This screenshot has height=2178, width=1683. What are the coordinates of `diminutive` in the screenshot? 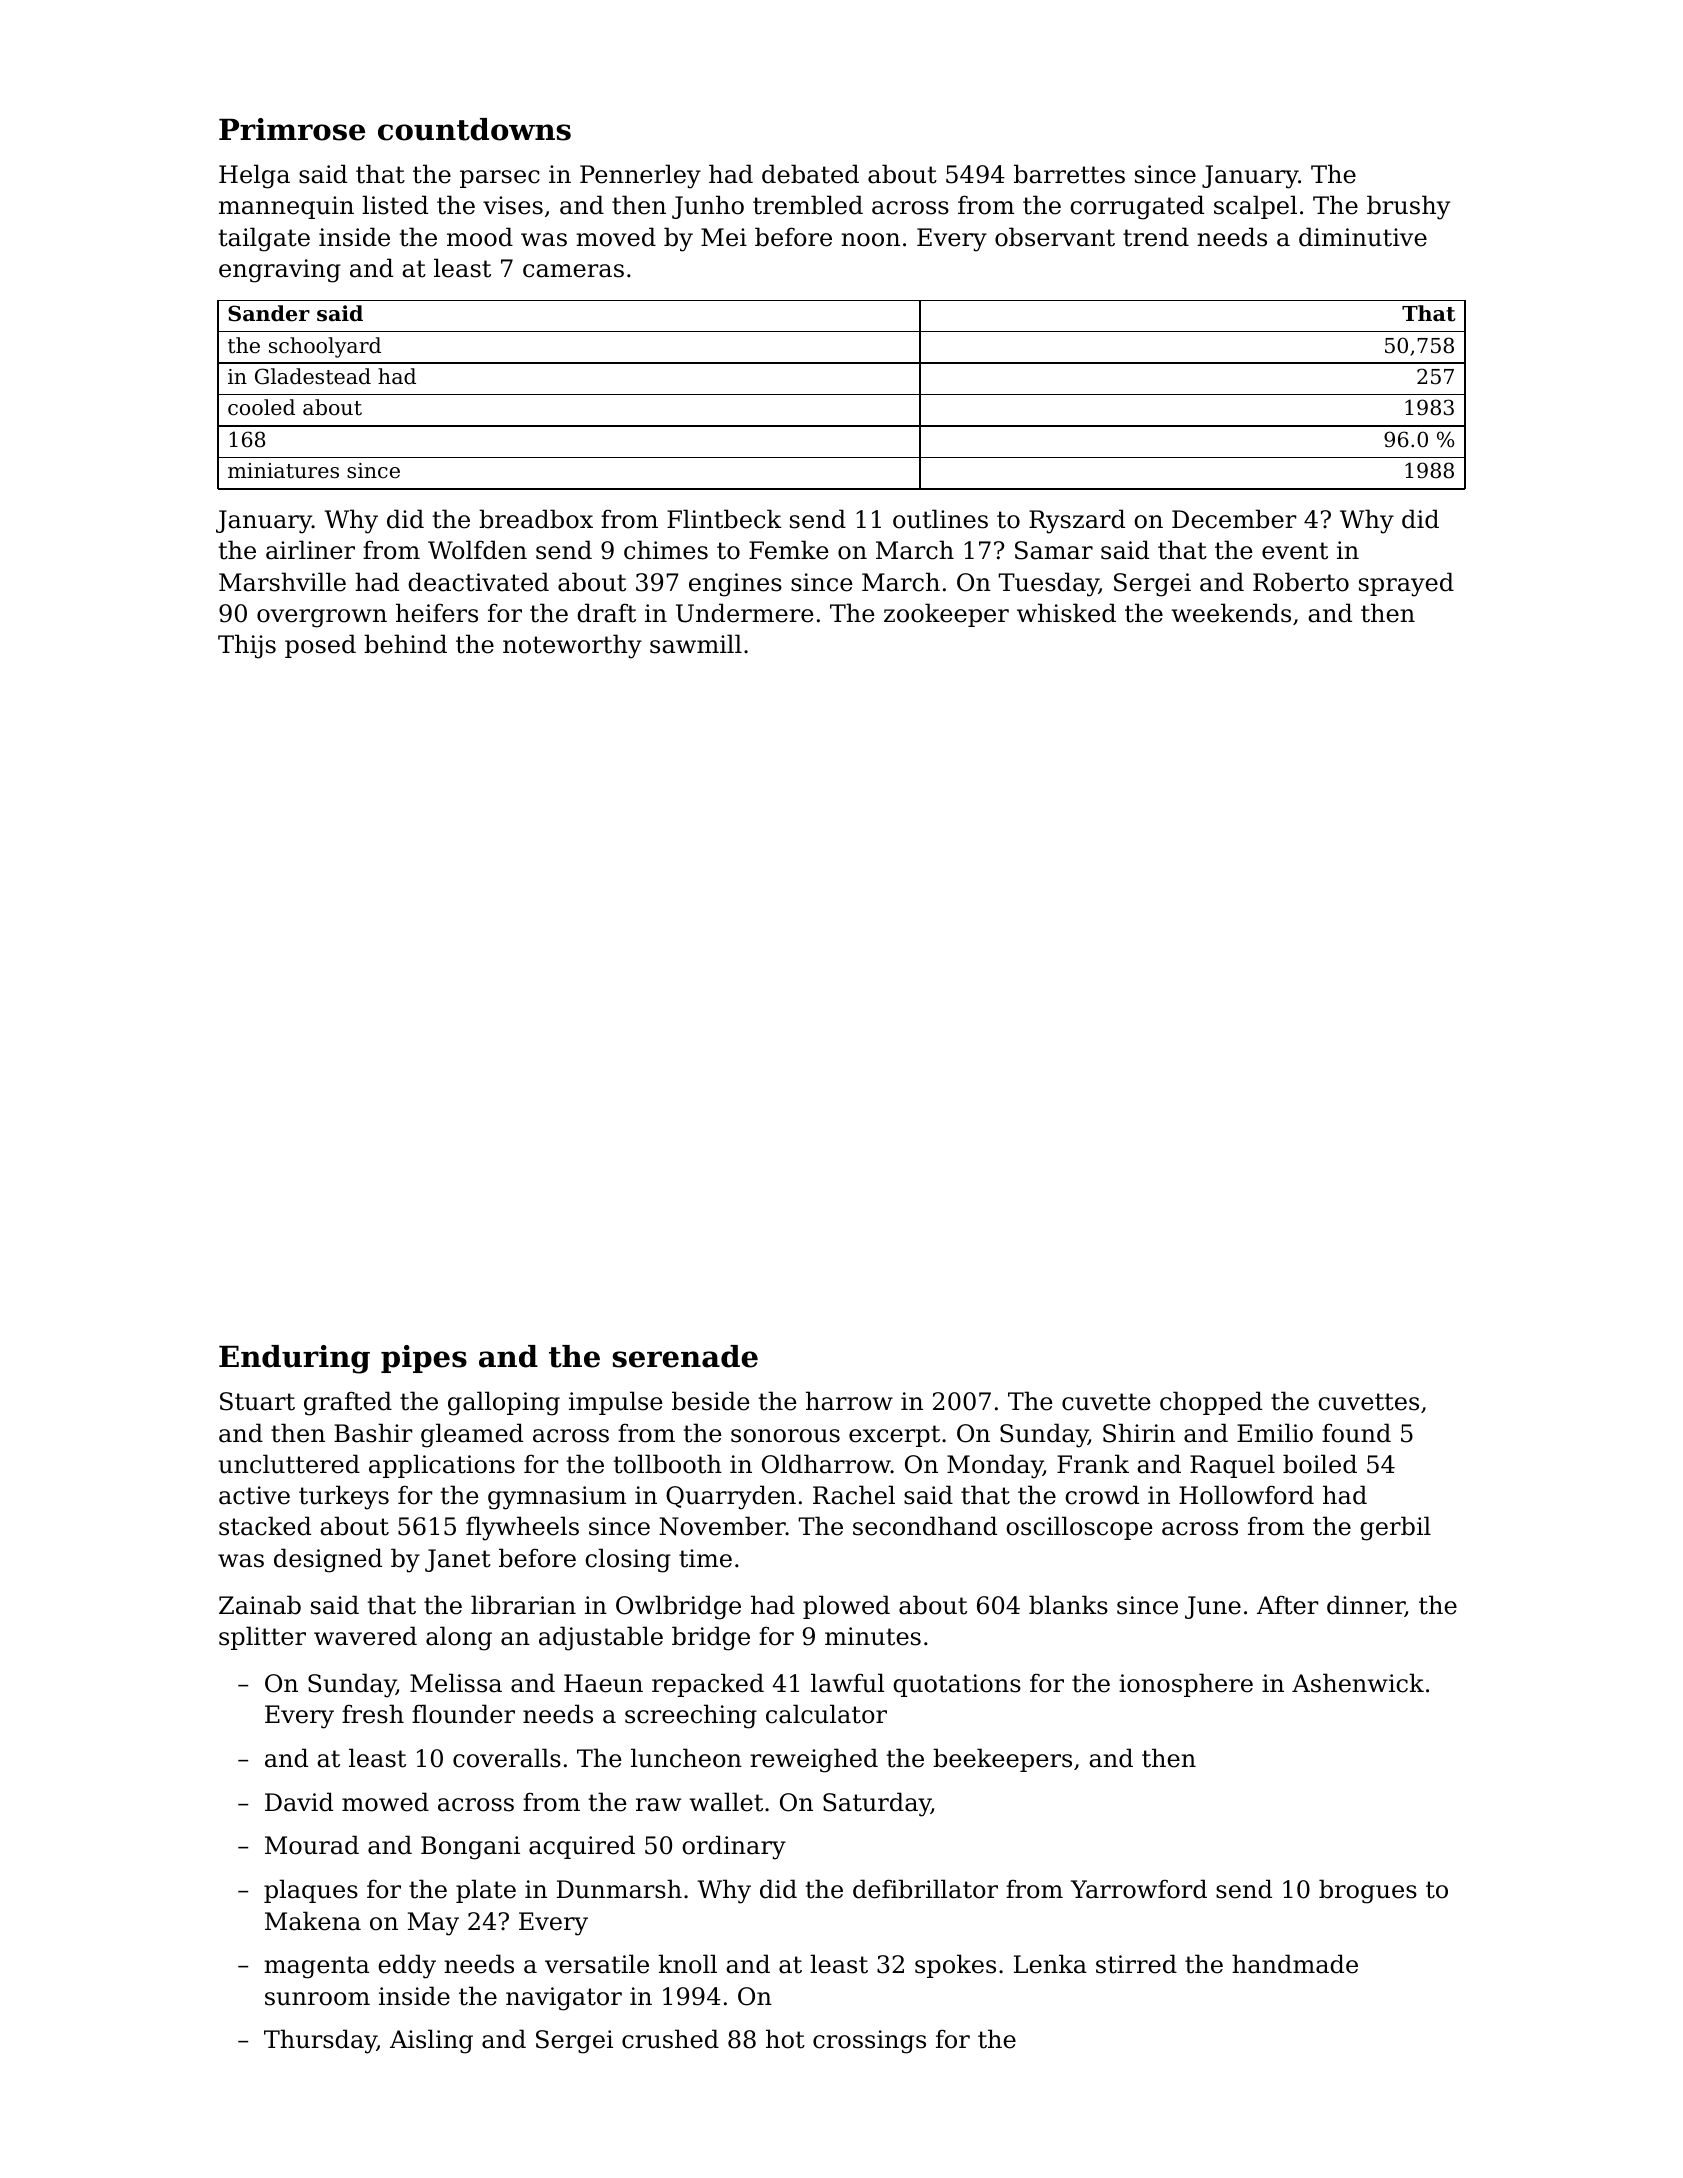 It's located at (1363, 237).
